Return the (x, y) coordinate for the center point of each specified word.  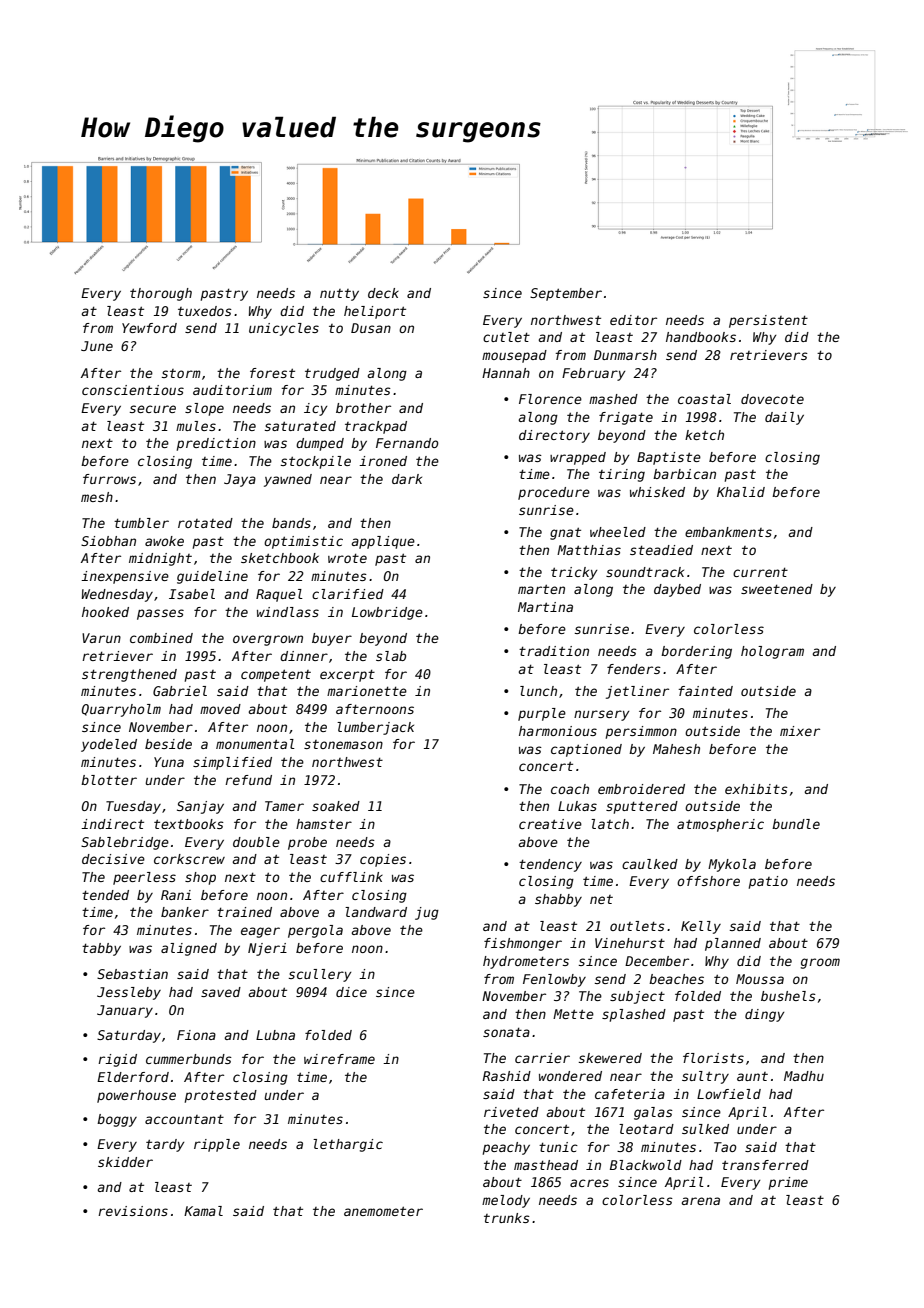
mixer (800, 731)
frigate (626, 418)
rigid (117, 1060)
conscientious (133, 390)
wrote (347, 558)
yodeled (109, 745)
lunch (538, 691)
